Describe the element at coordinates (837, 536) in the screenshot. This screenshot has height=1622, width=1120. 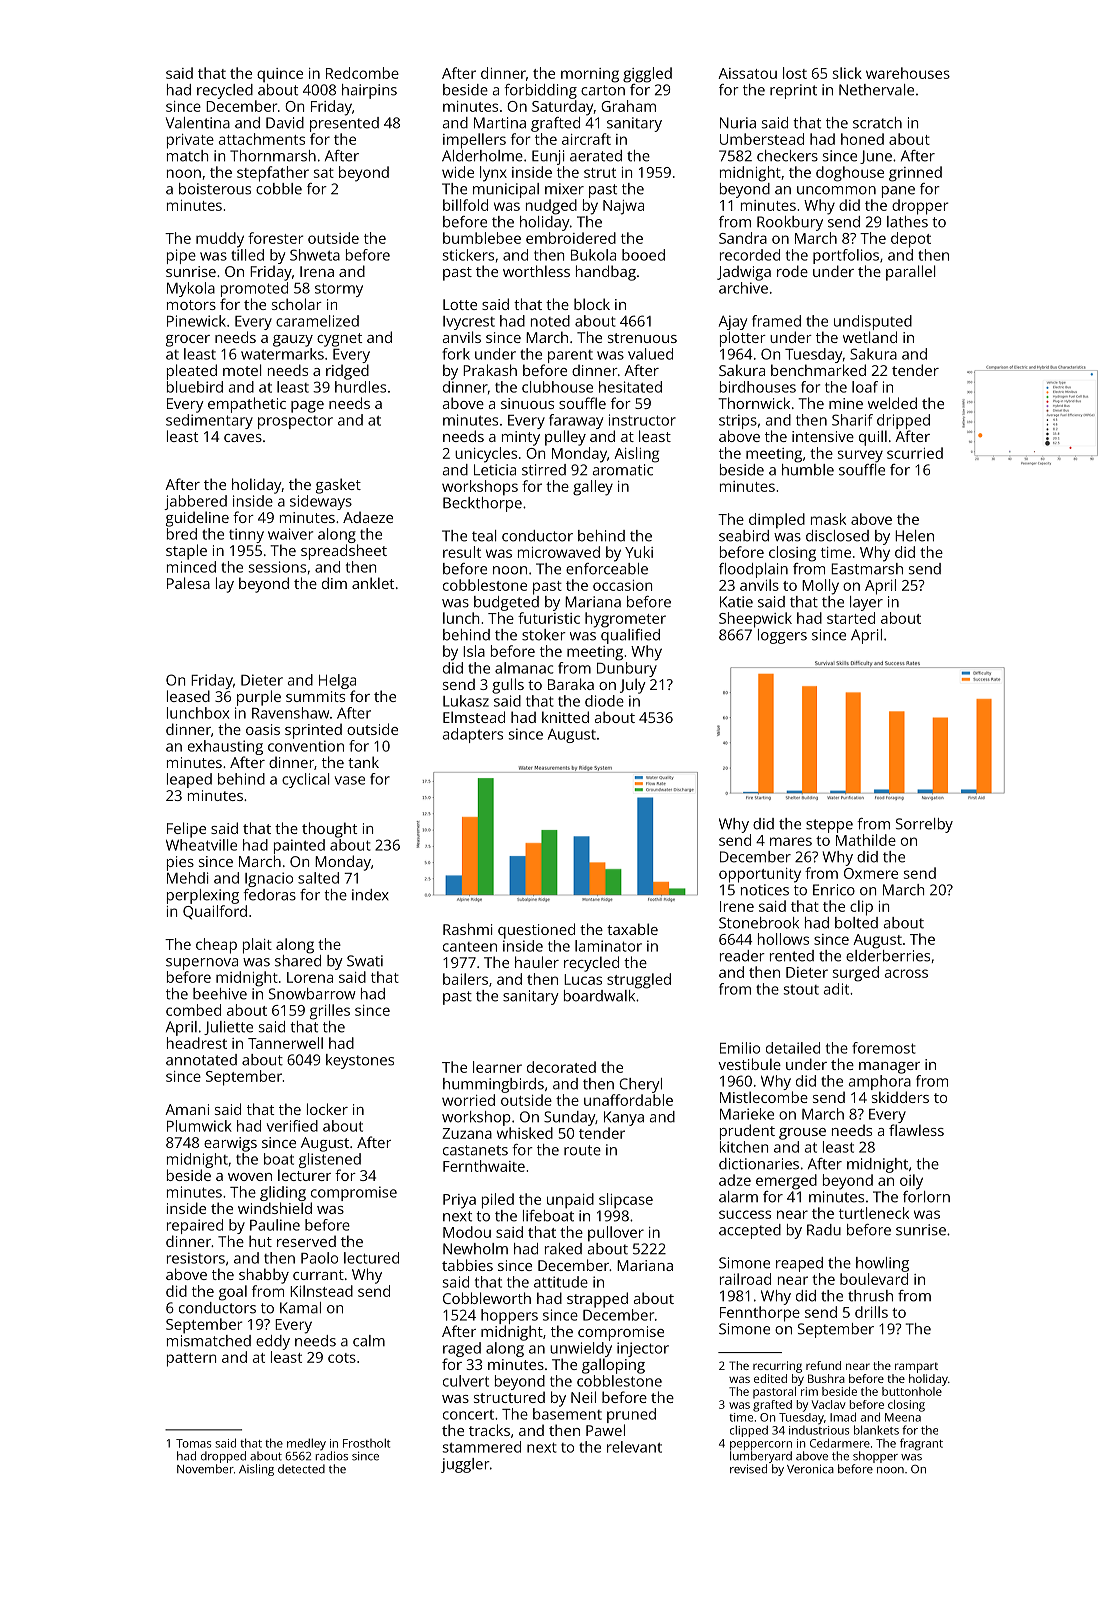
I see `disclosed` at that location.
